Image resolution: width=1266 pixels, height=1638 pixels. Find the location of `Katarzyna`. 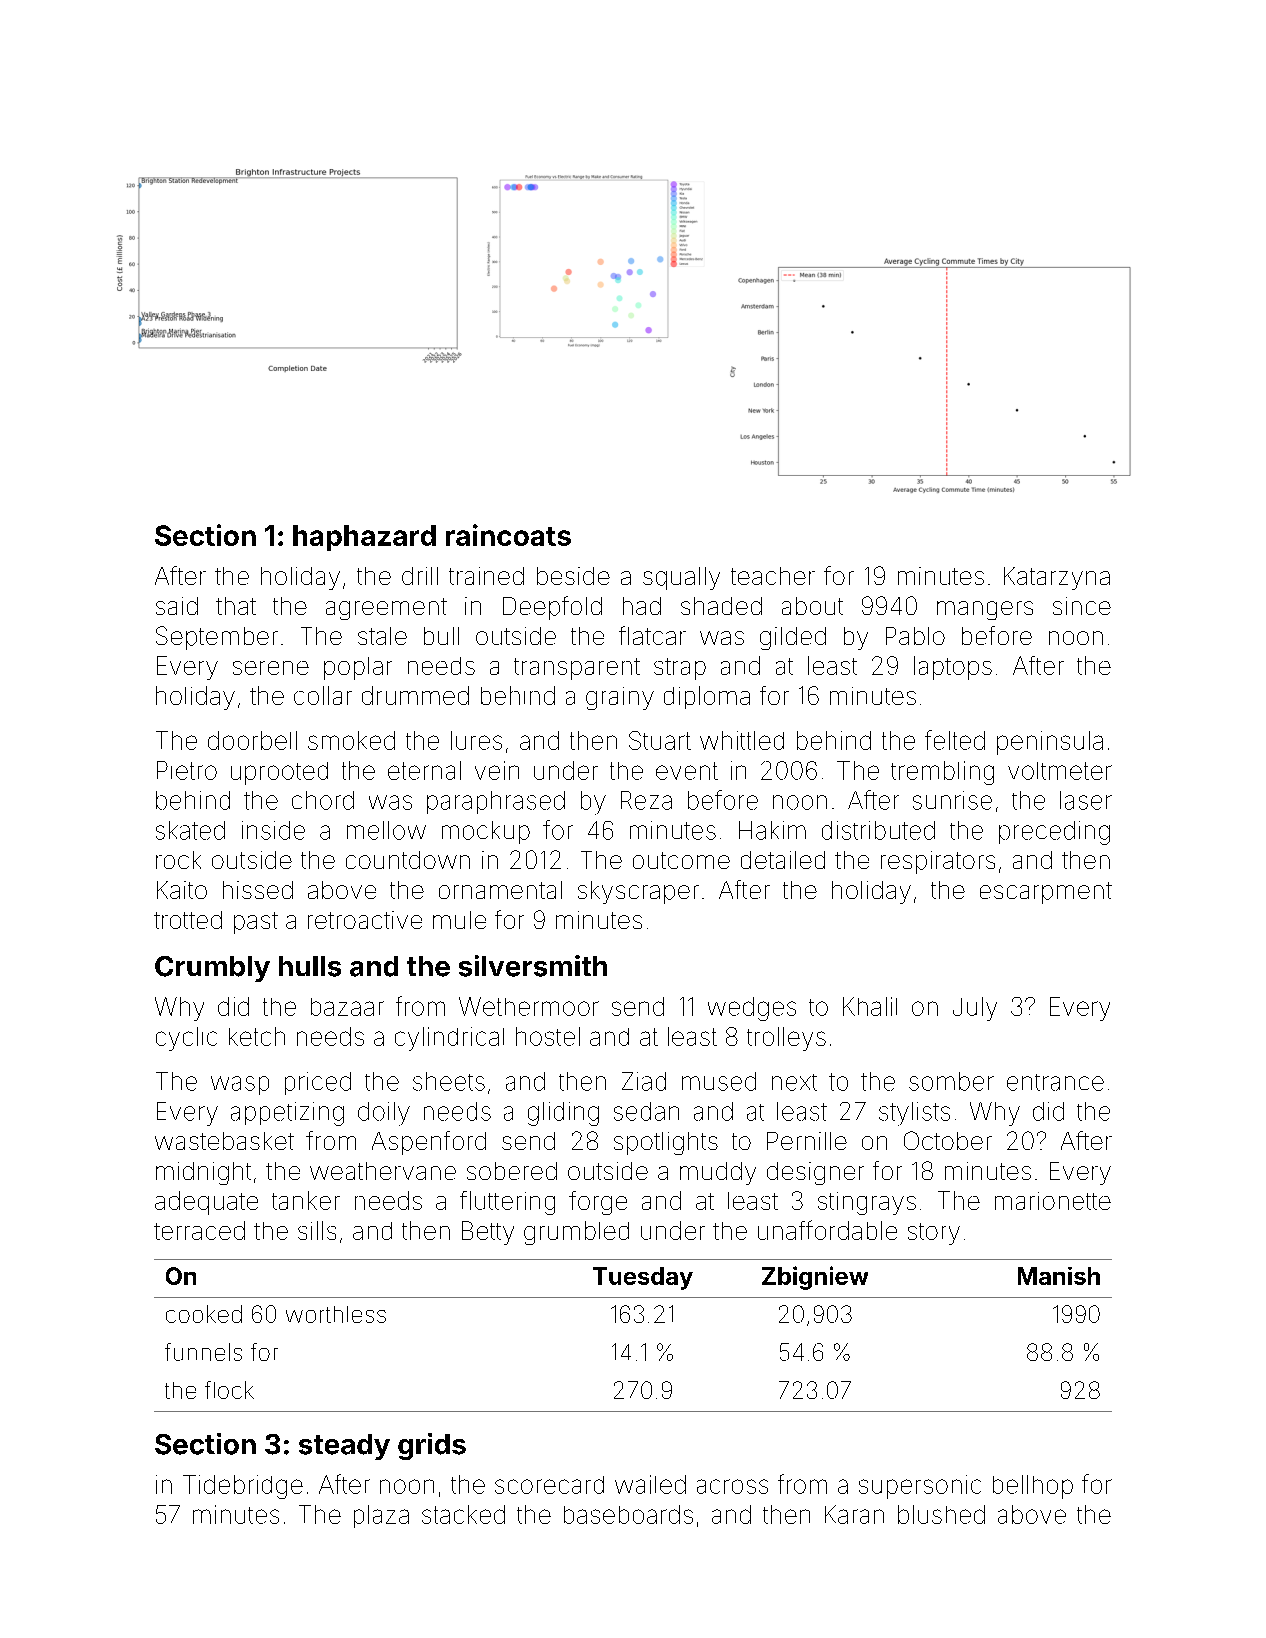

Katarzyna is located at coordinates (1057, 578).
